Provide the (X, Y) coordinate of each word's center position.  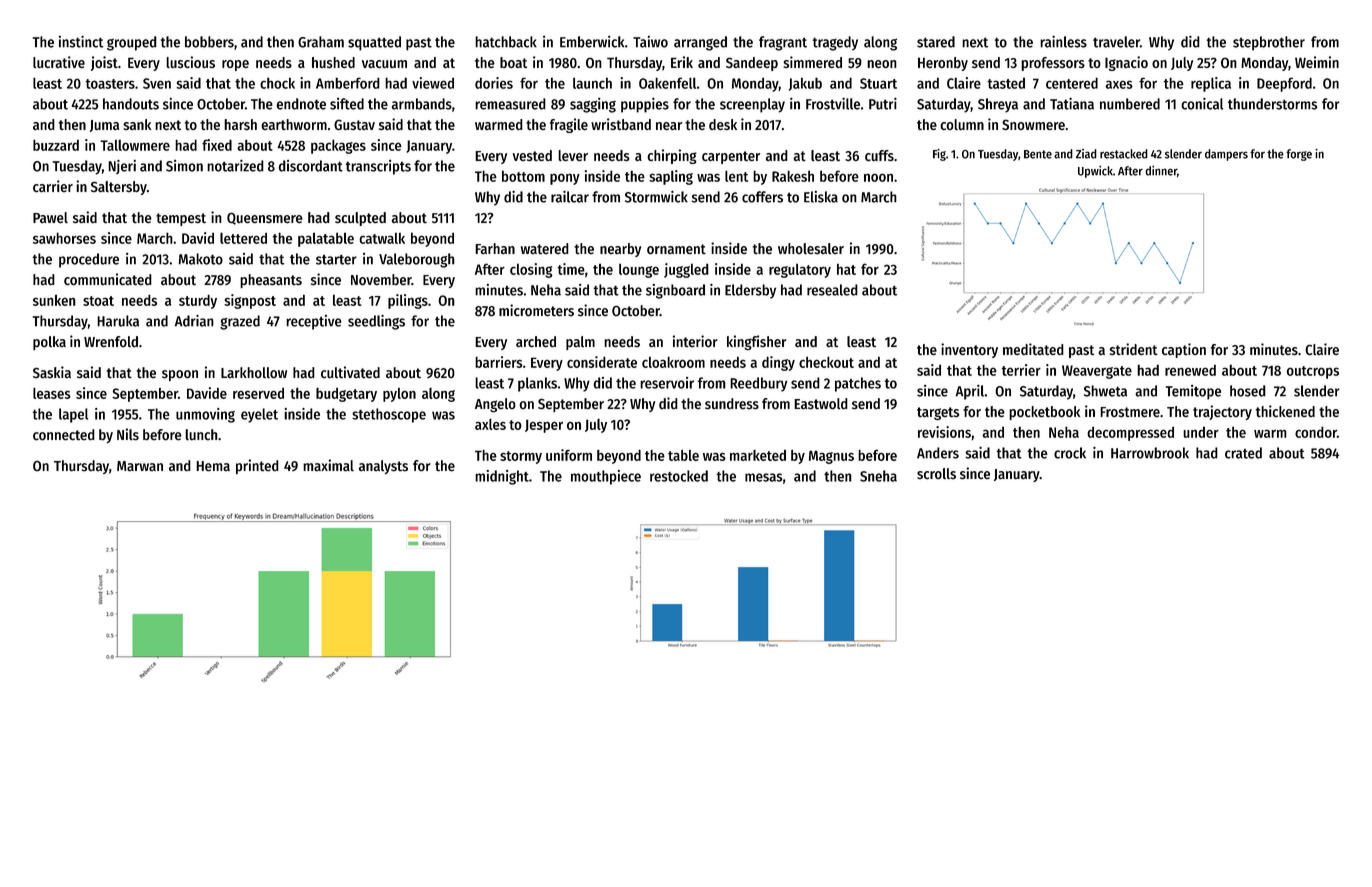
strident (1134, 349)
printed (257, 466)
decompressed (1130, 433)
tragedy (835, 43)
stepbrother (1269, 43)
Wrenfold (111, 342)
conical (1202, 104)
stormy (521, 457)
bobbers (209, 42)
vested (532, 155)
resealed (832, 290)
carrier (53, 186)
